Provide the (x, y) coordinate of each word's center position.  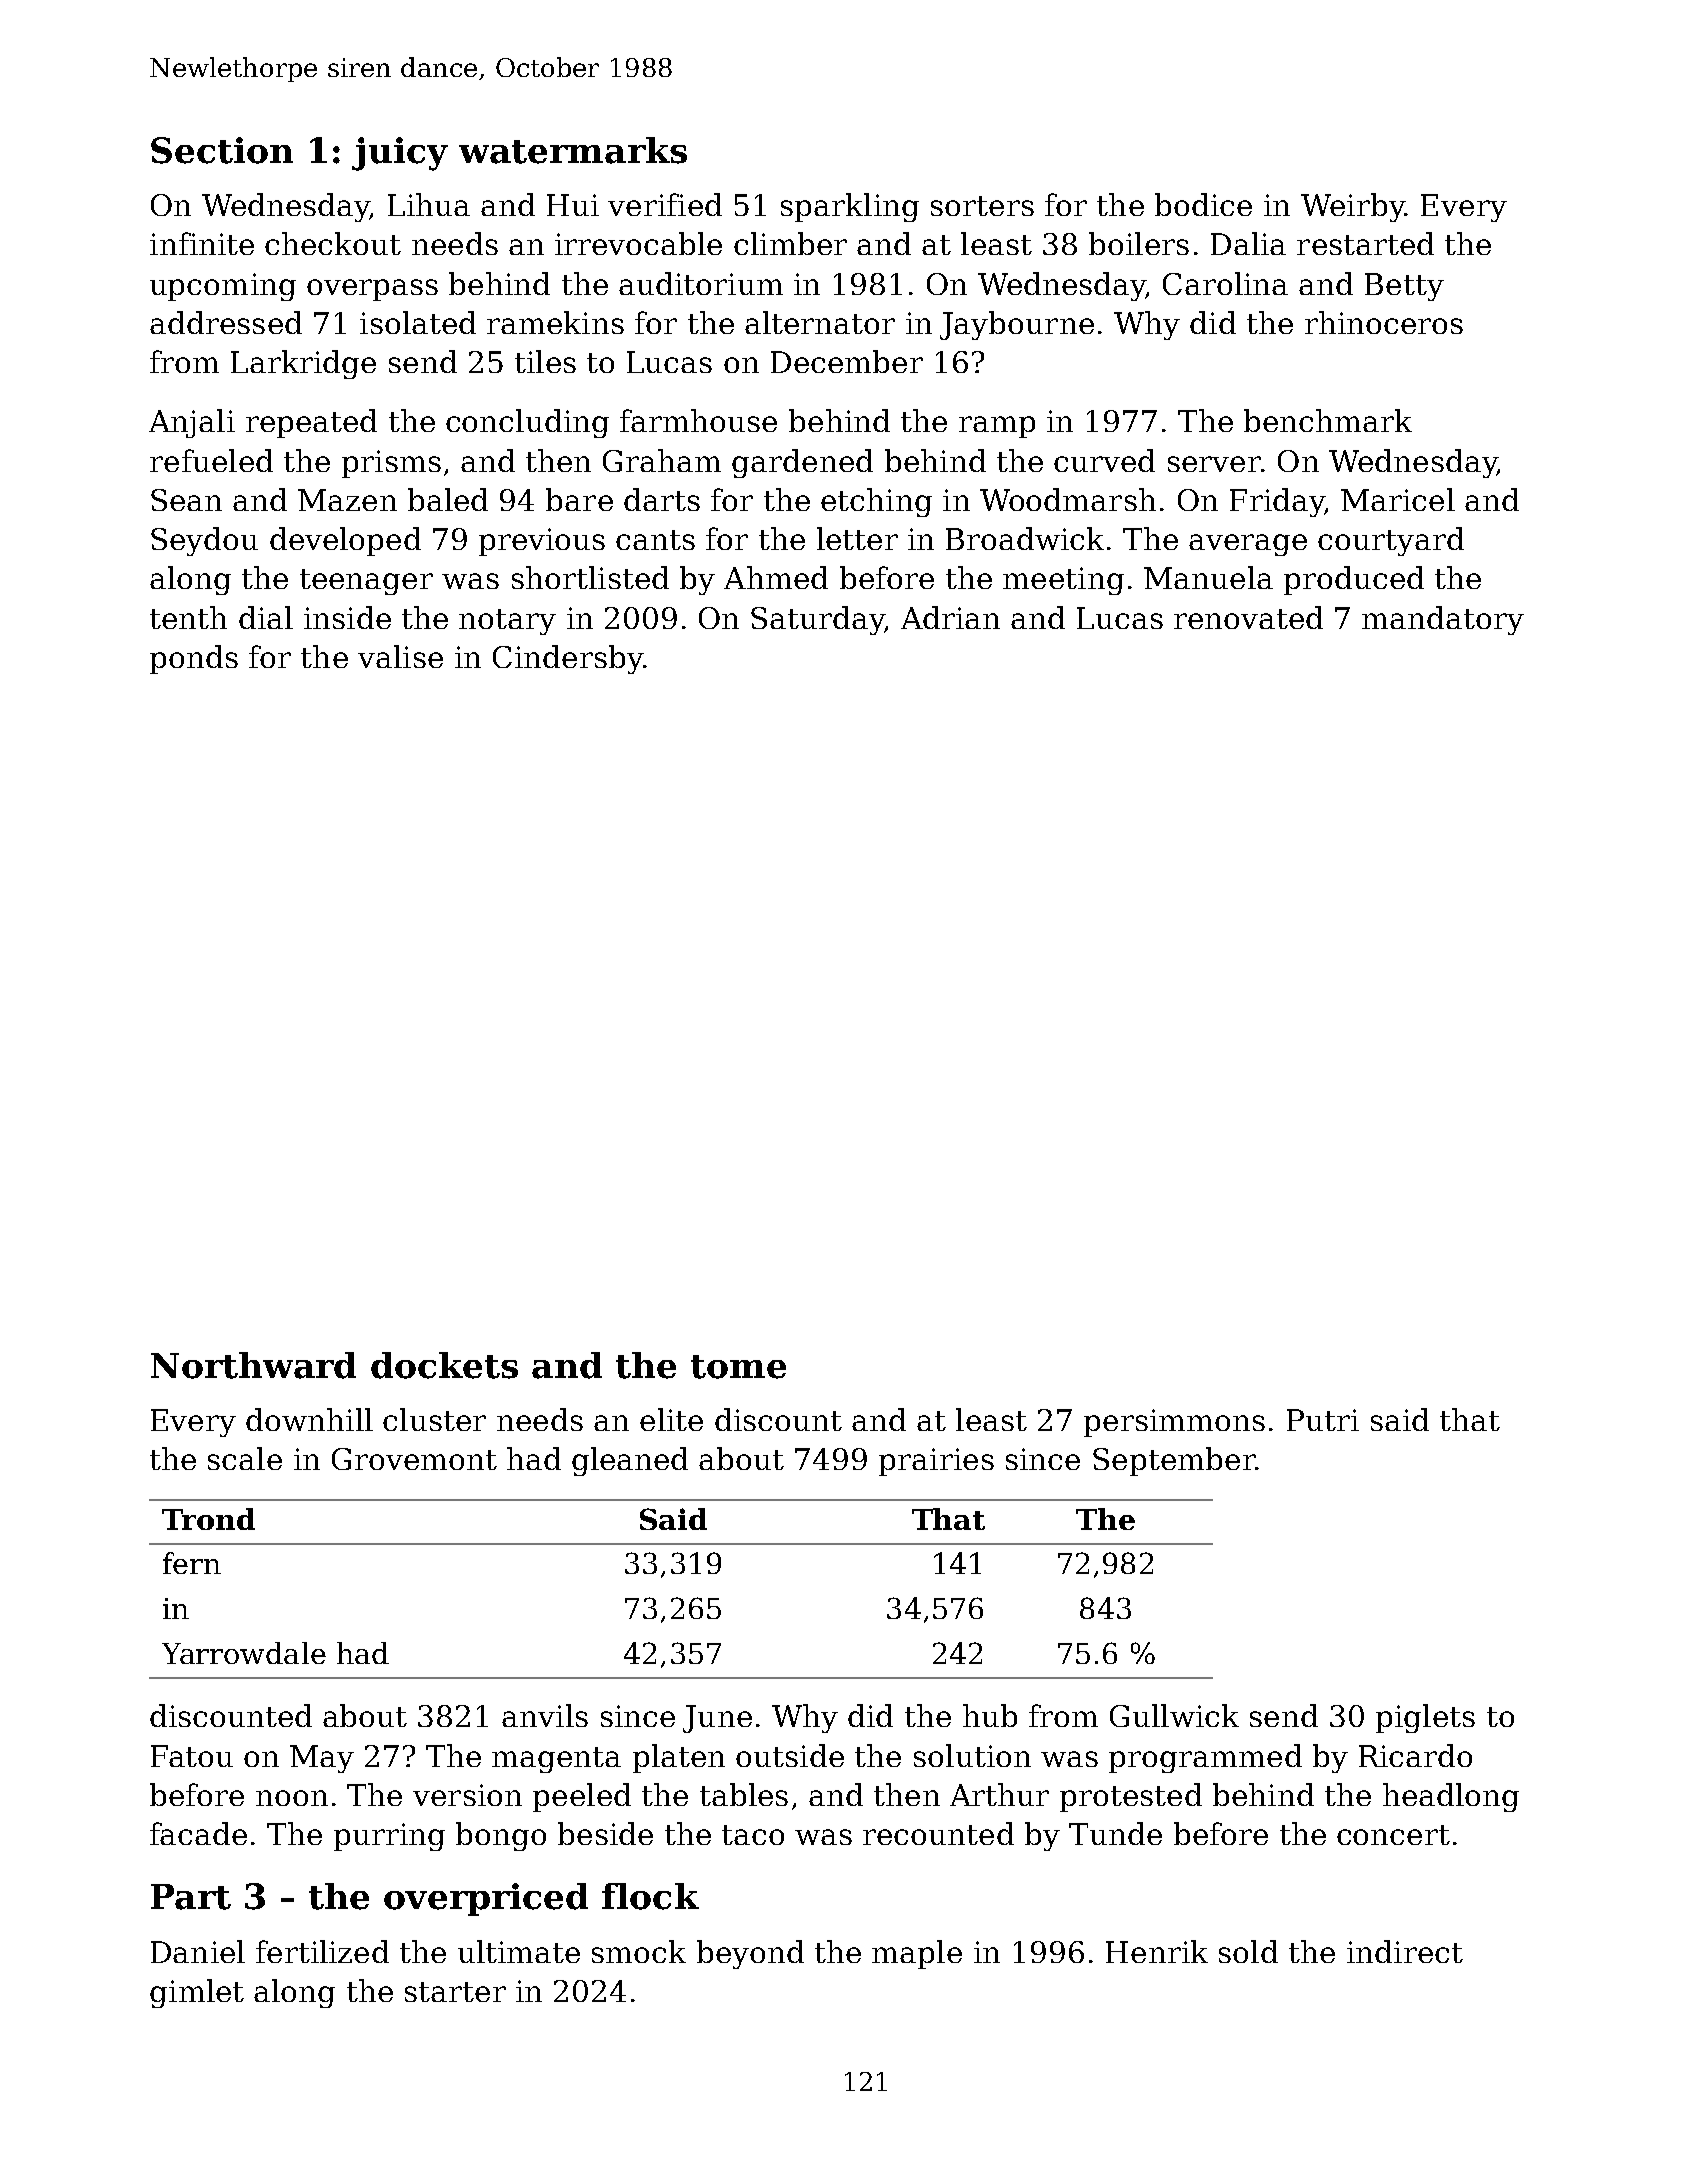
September (1174, 1461)
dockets (444, 1365)
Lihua (429, 204)
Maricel (1398, 499)
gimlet (197, 1993)
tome (738, 1367)
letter (857, 538)
